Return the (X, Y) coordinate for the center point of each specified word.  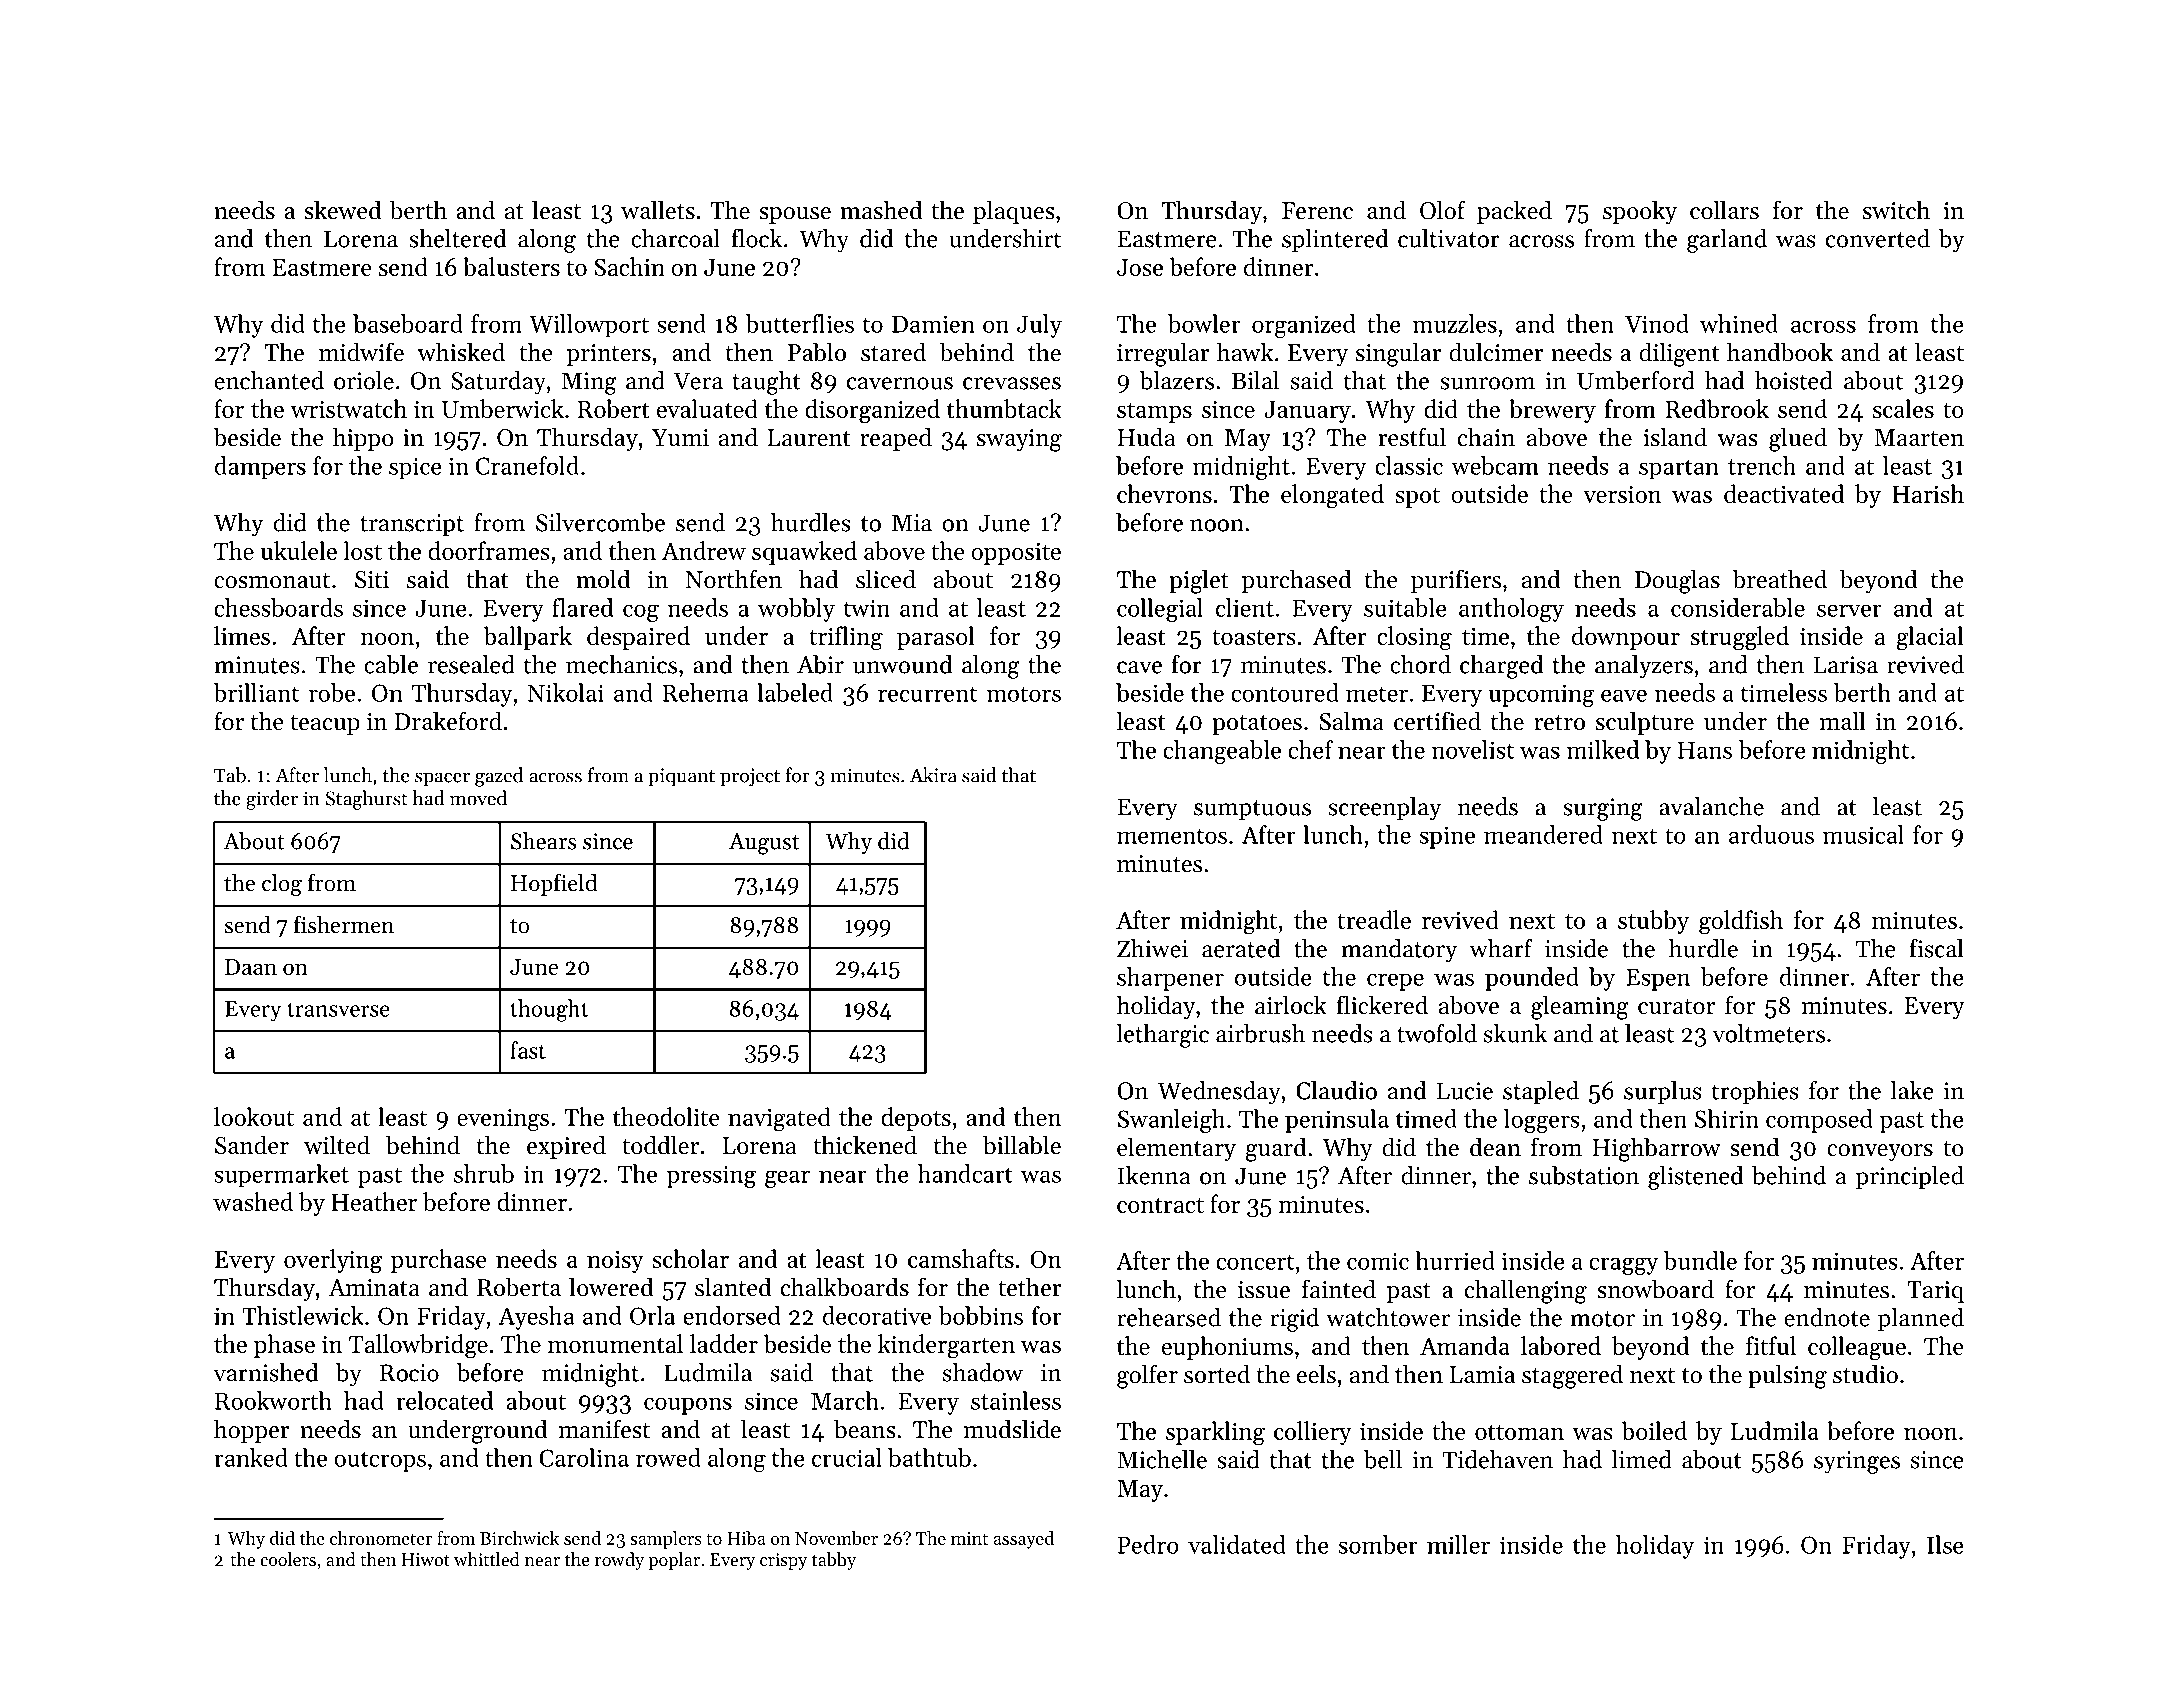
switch (1896, 210)
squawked (804, 553)
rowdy (619, 1561)
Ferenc (1317, 211)
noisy (615, 1262)
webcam (1495, 465)
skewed (343, 210)
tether (1030, 1287)
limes (242, 635)
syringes (1857, 1462)
